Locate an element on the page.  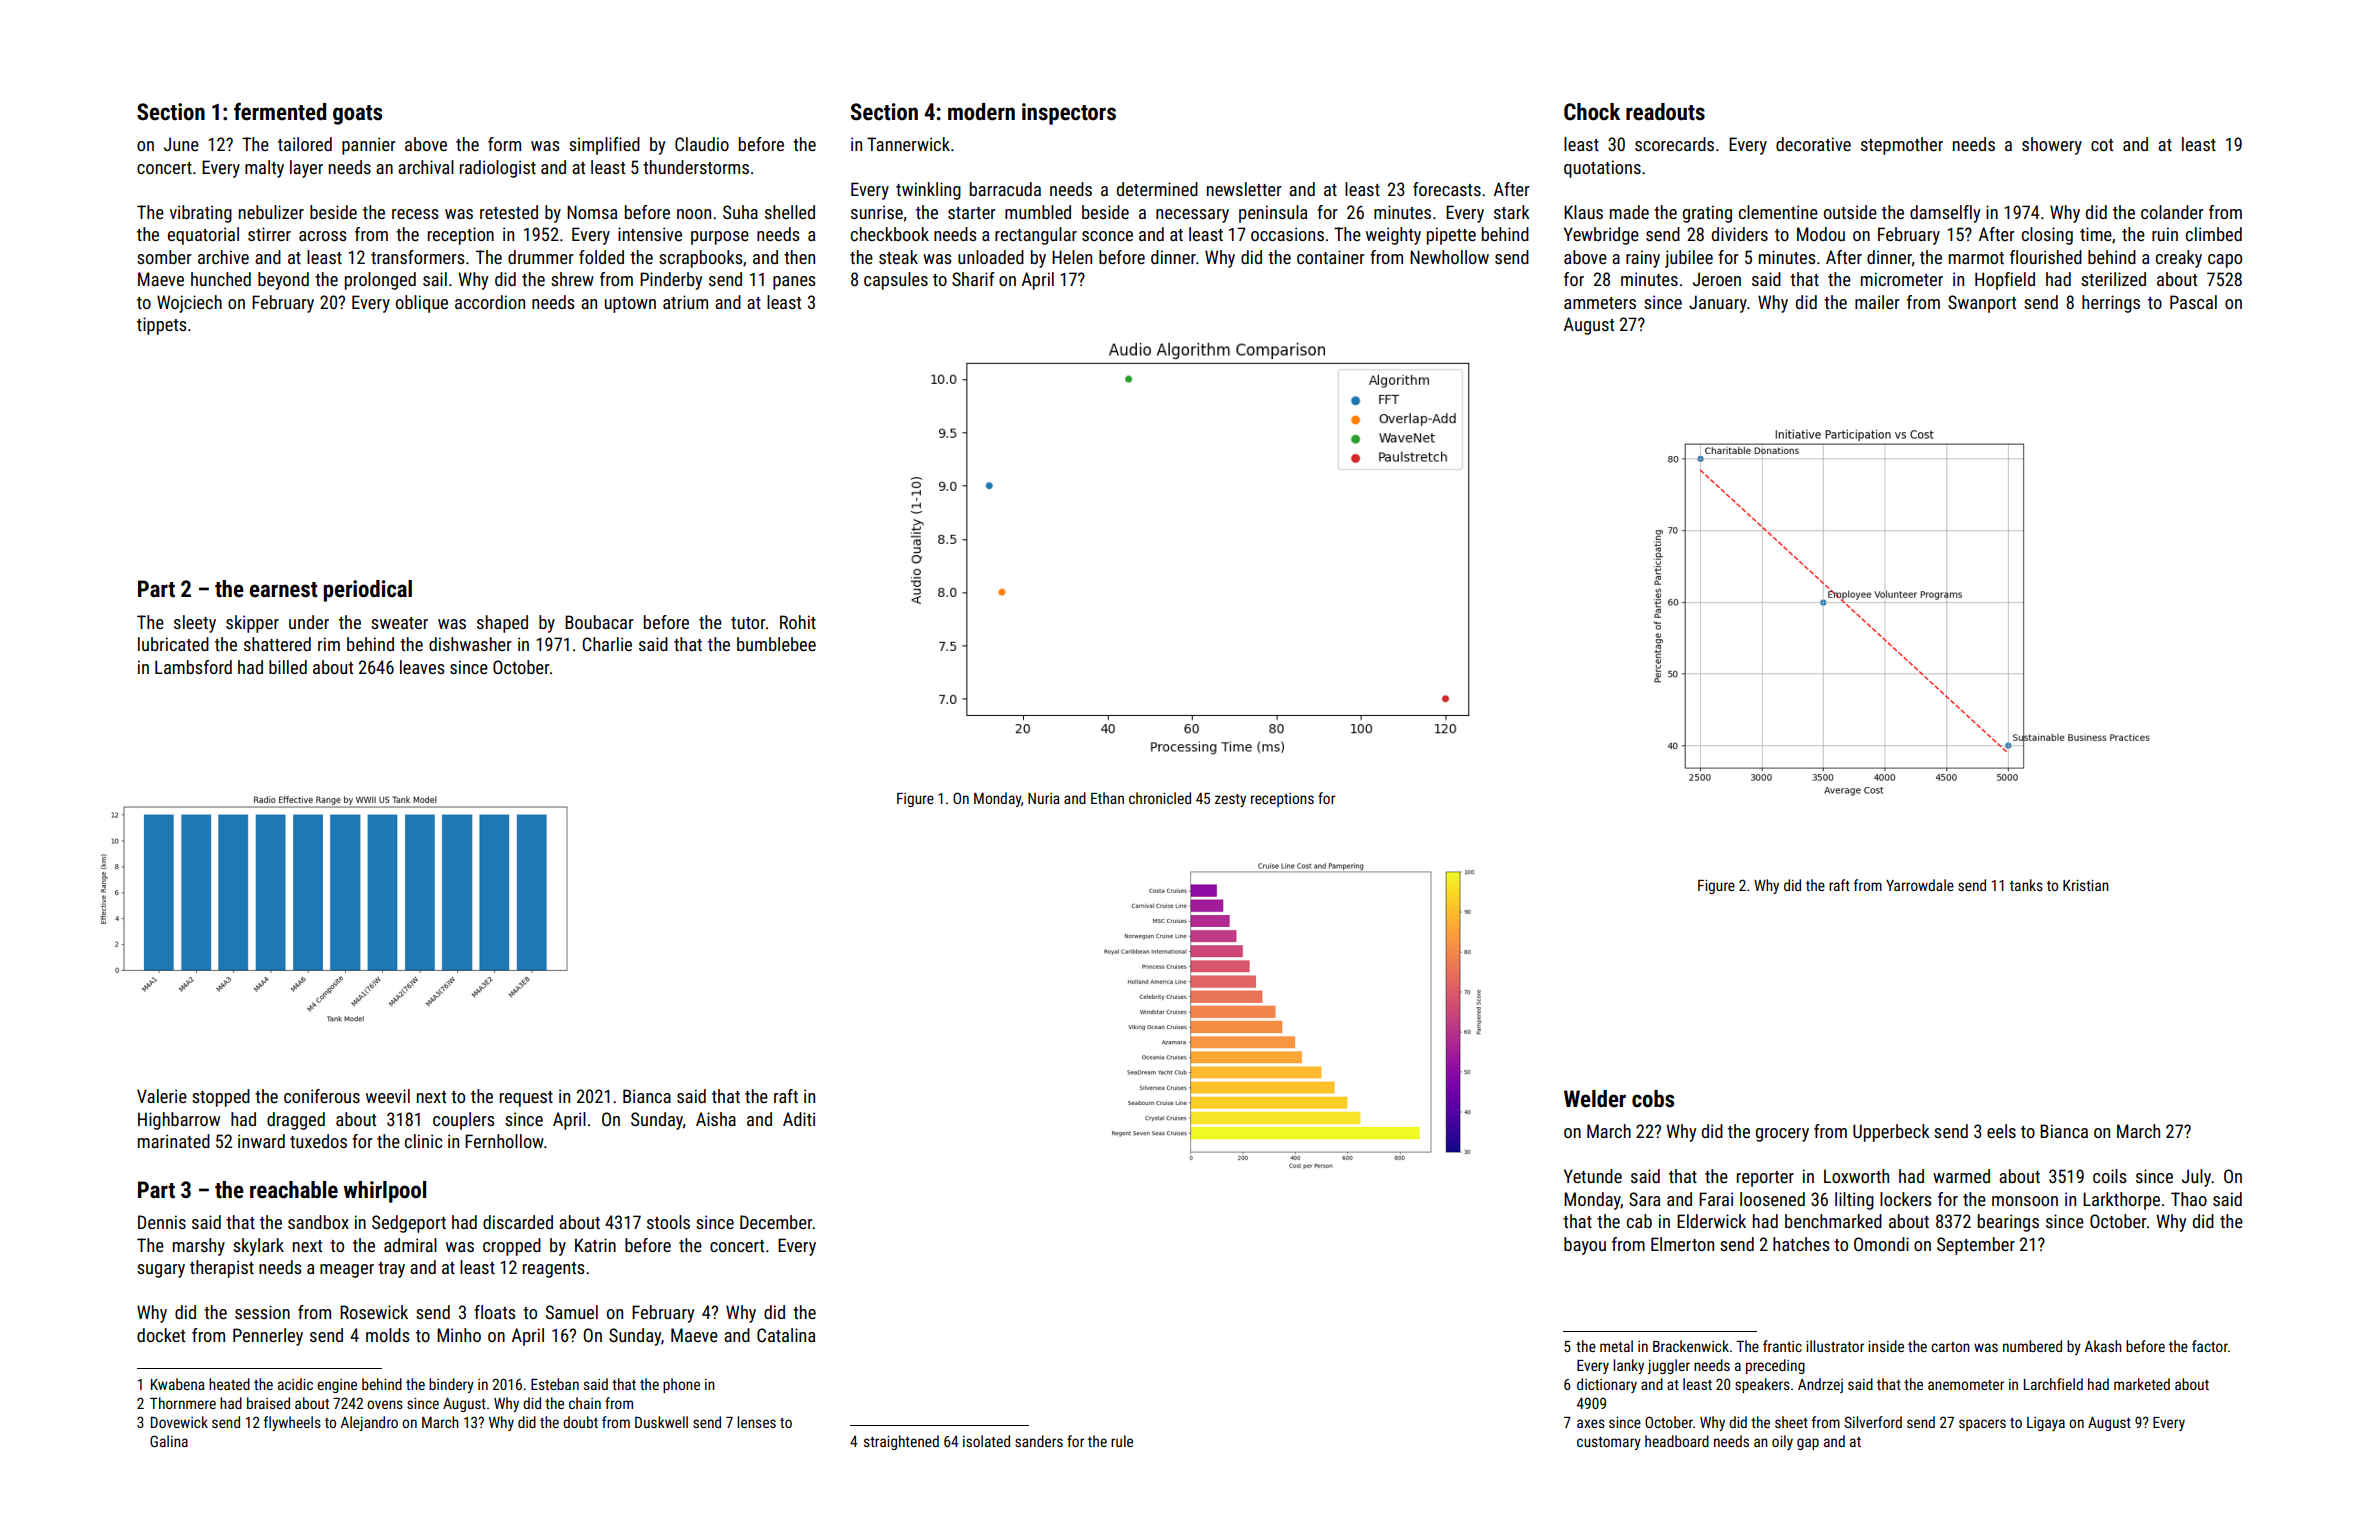
Chock is located at coordinates (1592, 112).
